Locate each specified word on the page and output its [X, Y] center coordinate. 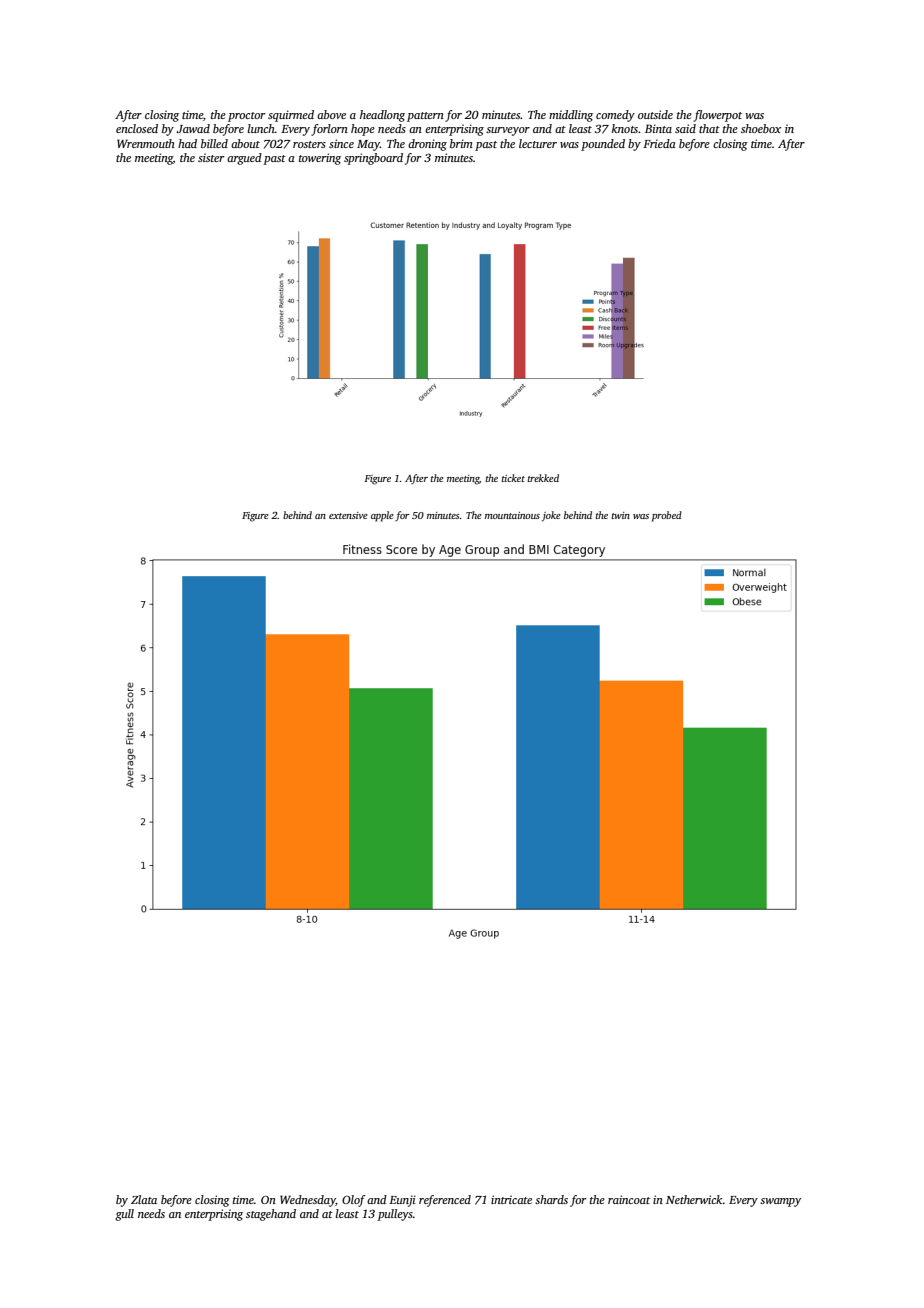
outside [655, 114]
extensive [348, 515]
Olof [354, 1201]
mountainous [512, 515]
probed [667, 516]
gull [124, 1215]
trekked [543, 478]
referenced [445, 1201]
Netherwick [694, 1199]
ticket [513, 478]
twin [621, 515]
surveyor [508, 131]
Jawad [193, 128]
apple [382, 516]
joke [551, 516]
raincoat [629, 1199]
